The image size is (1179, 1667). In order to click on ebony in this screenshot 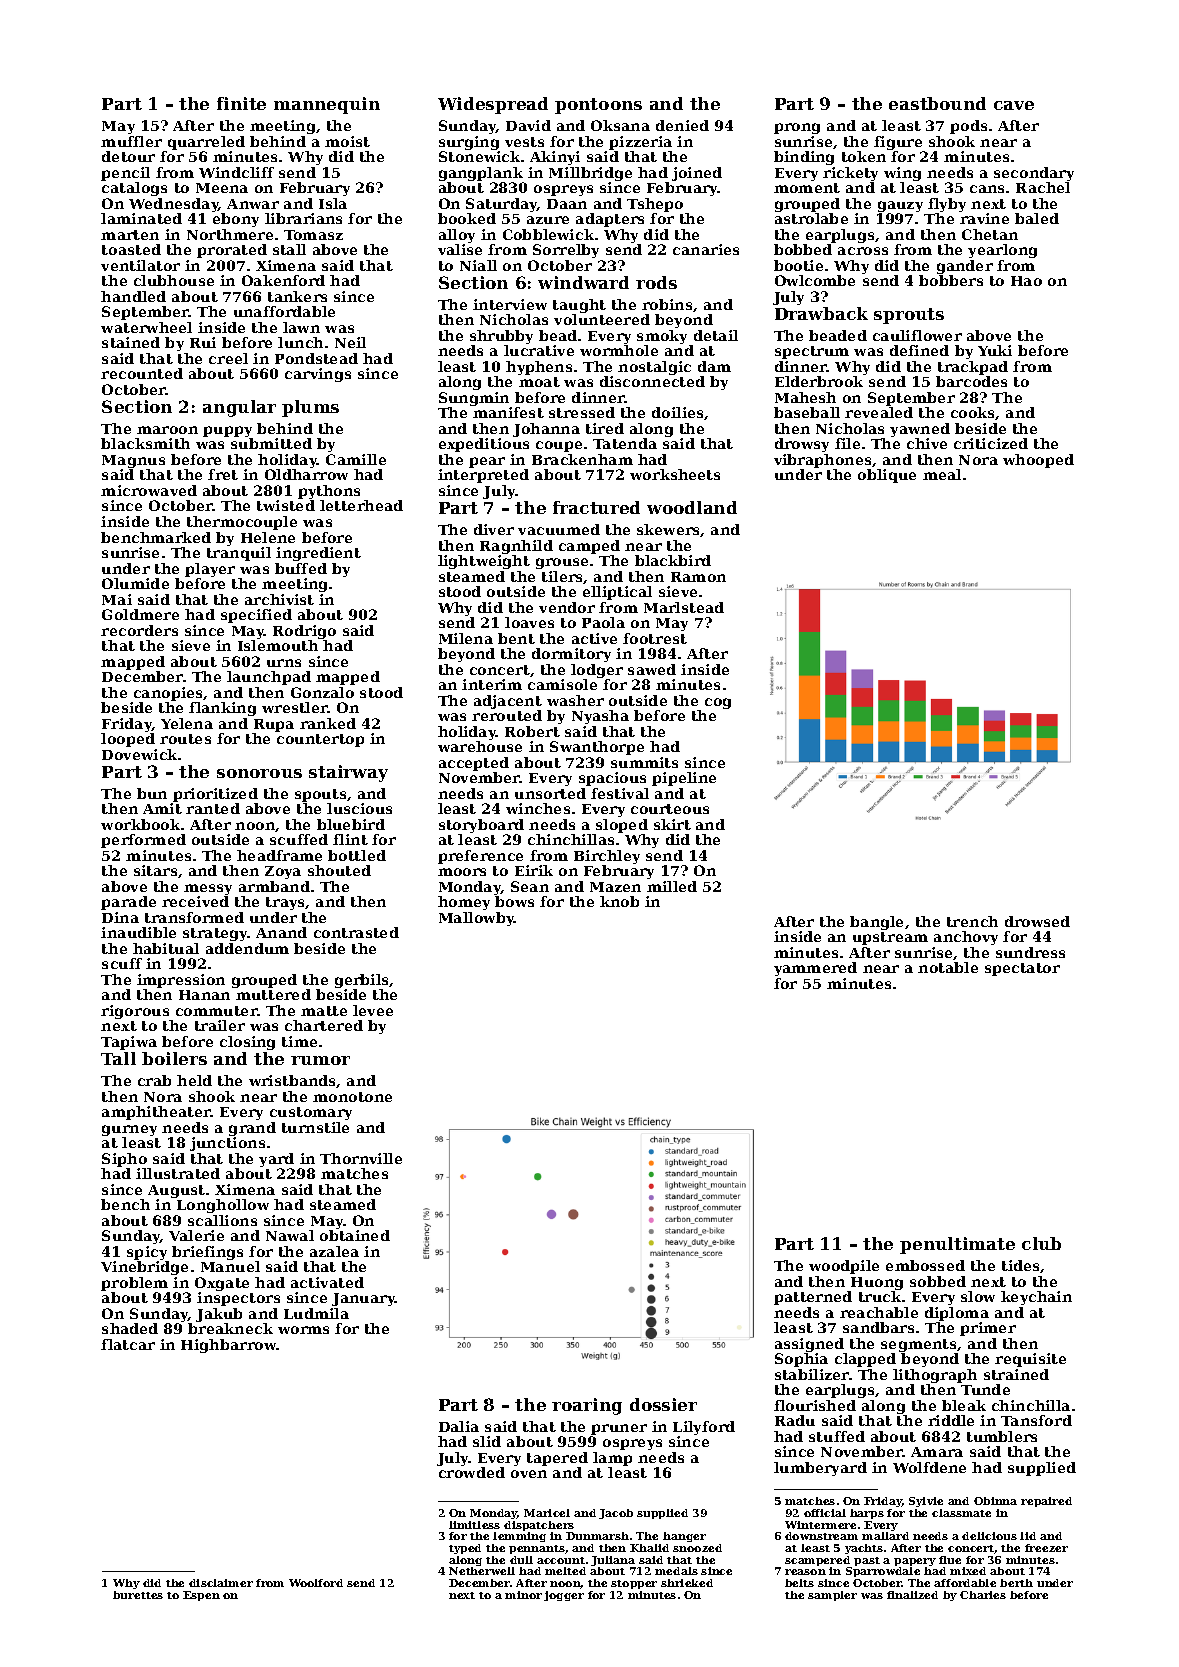, I will do `click(236, 220)`.
